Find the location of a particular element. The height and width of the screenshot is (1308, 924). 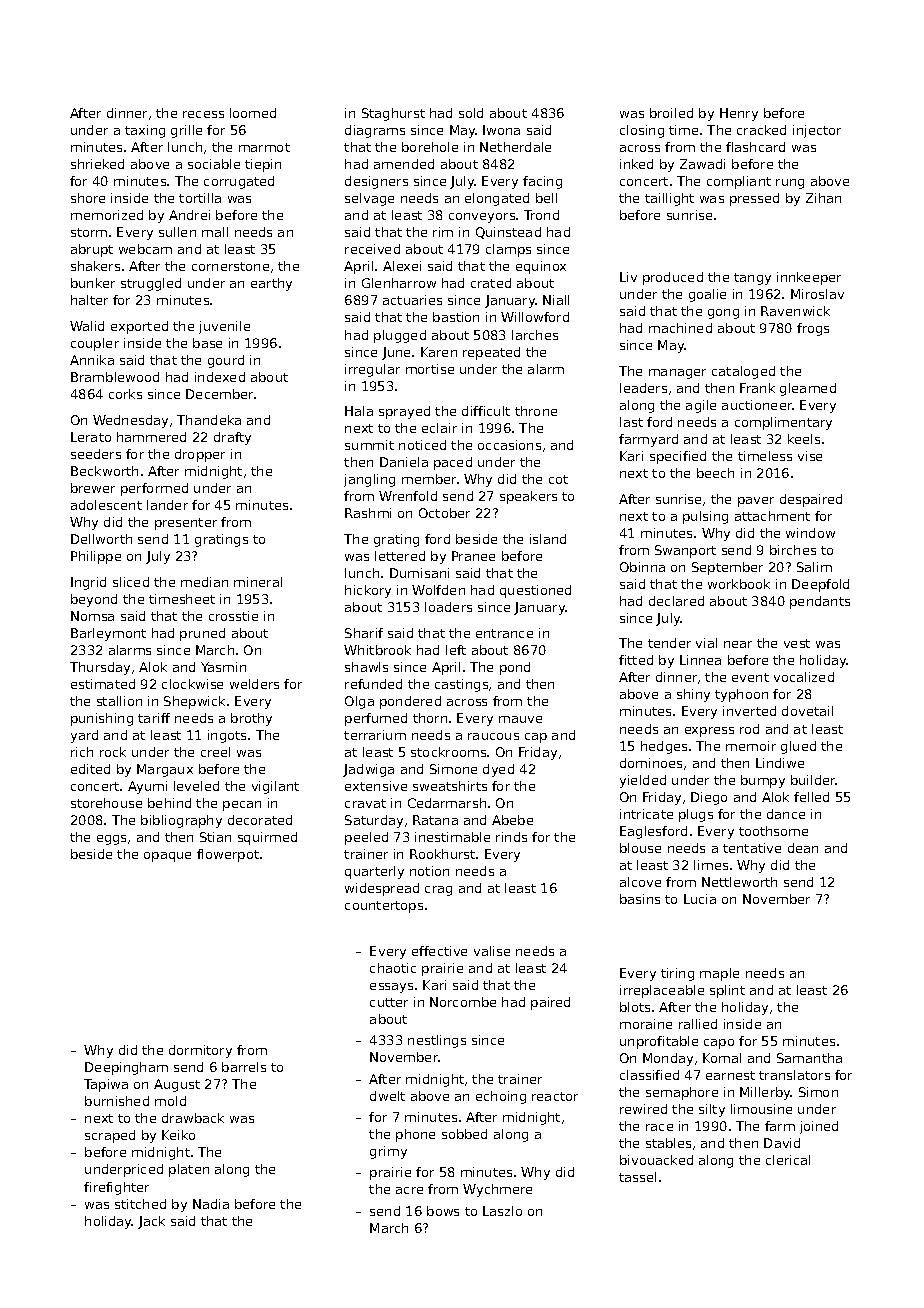

recess is located at coordinates (203, 114).
